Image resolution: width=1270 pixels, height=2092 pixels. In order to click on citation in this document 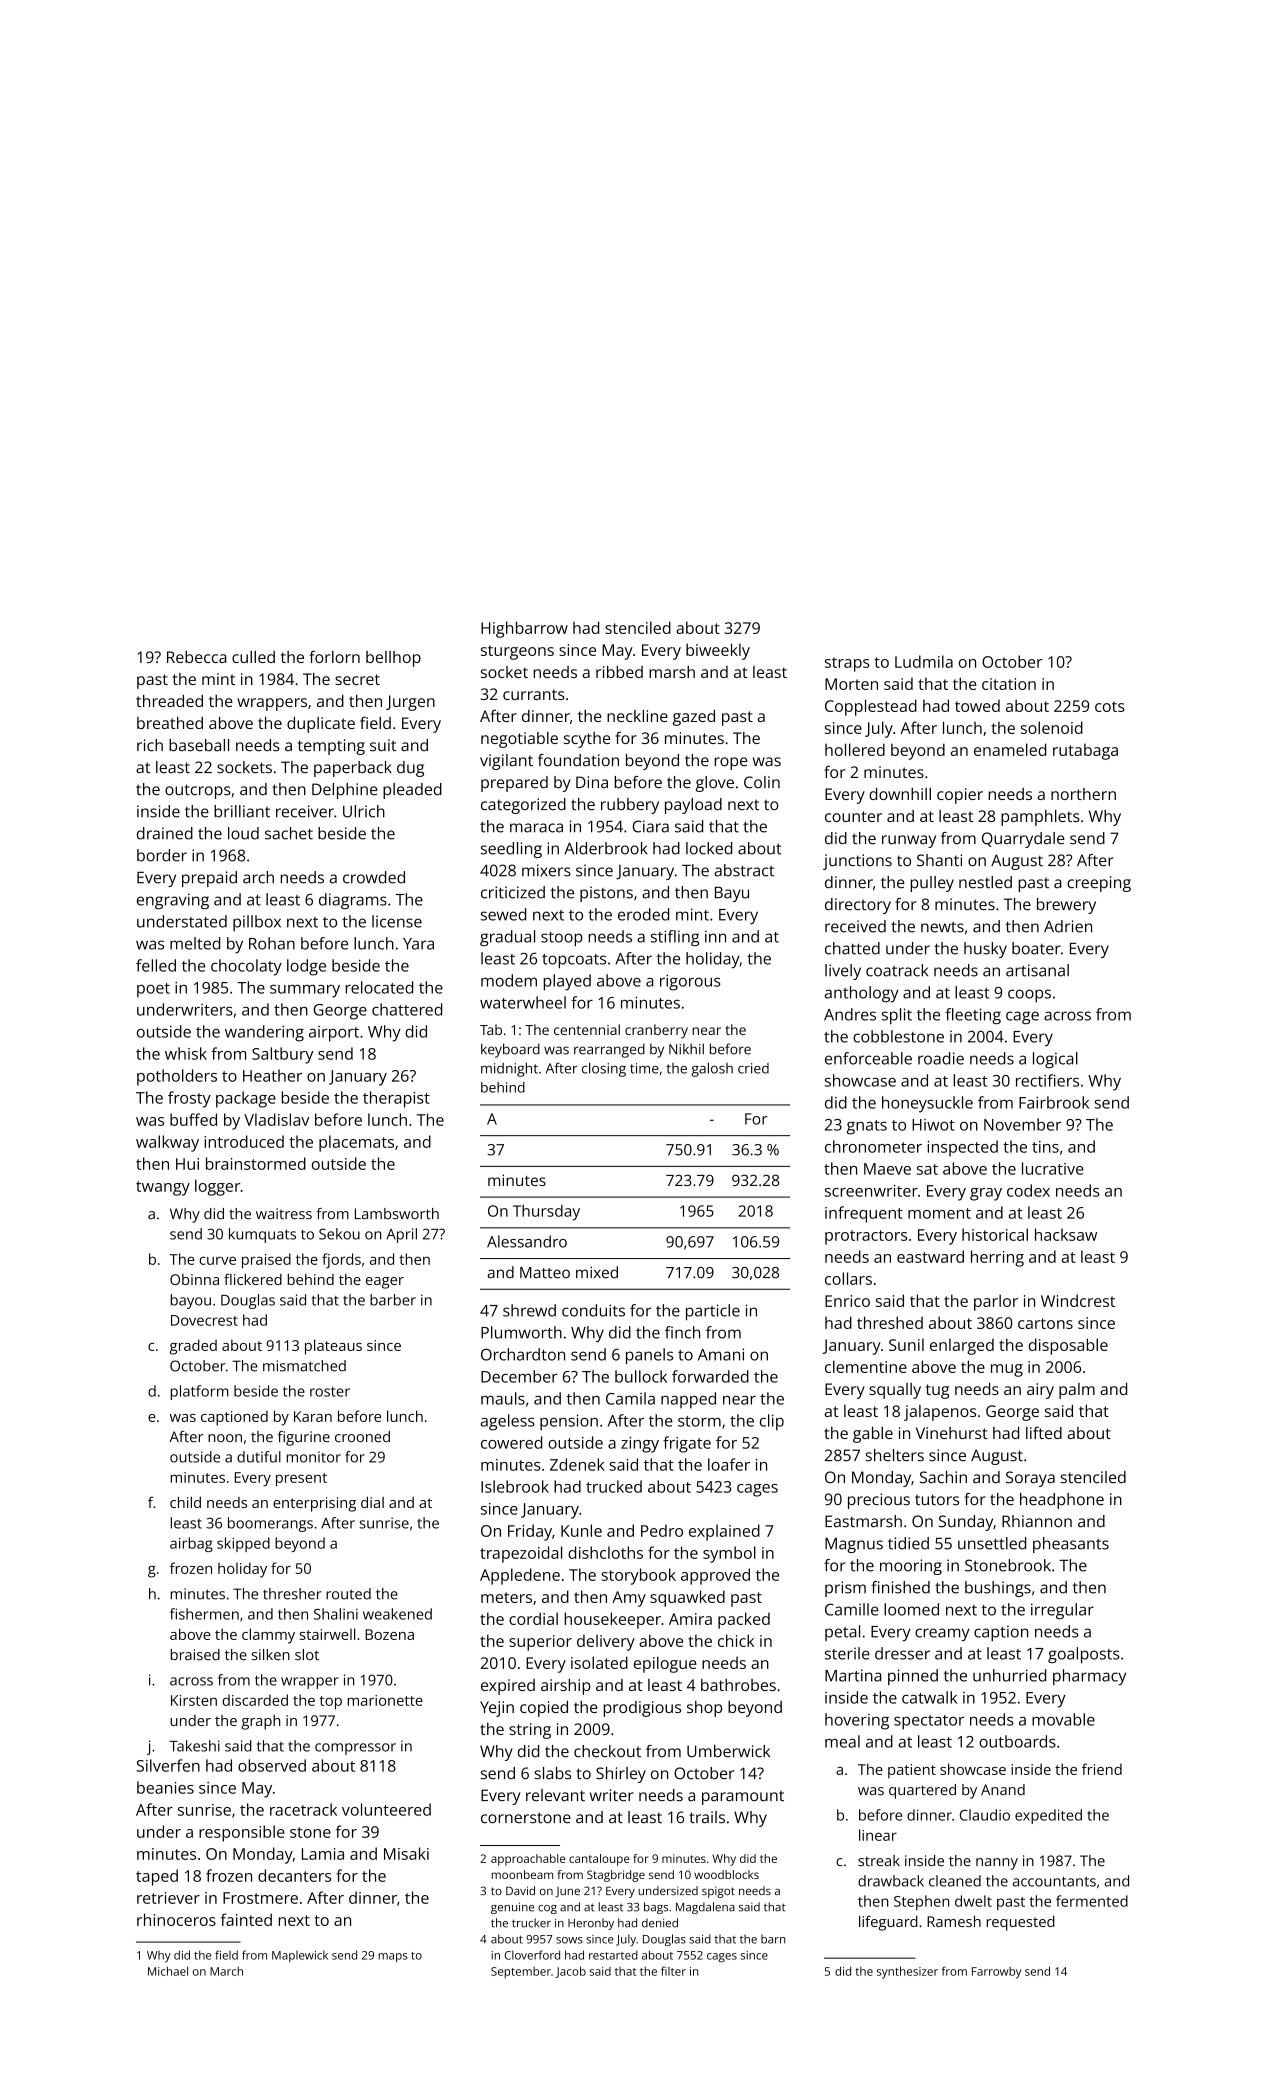, I will do `click(1009, 684)`.
